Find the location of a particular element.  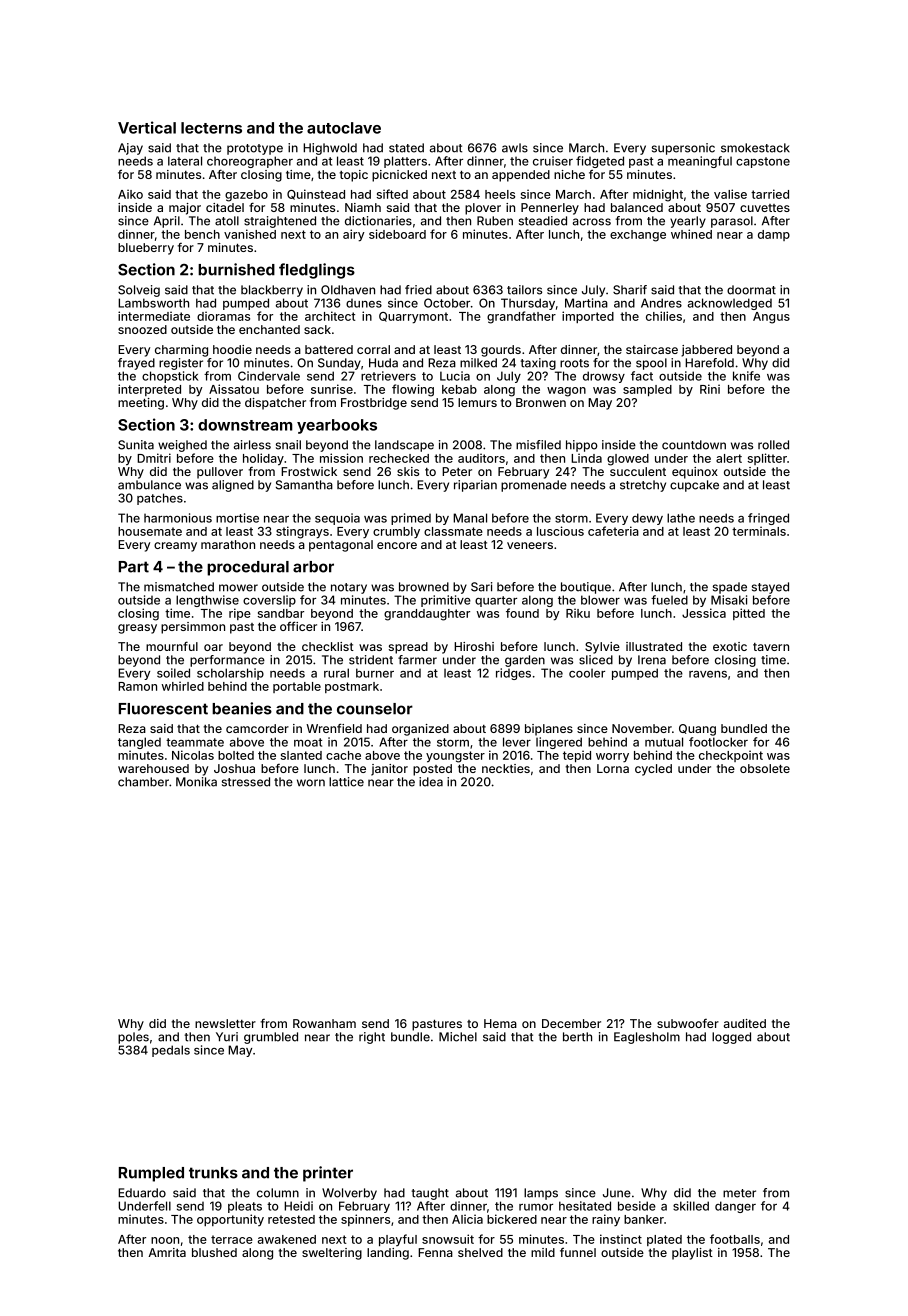

funnel is located at coordinates (578, 1252).
